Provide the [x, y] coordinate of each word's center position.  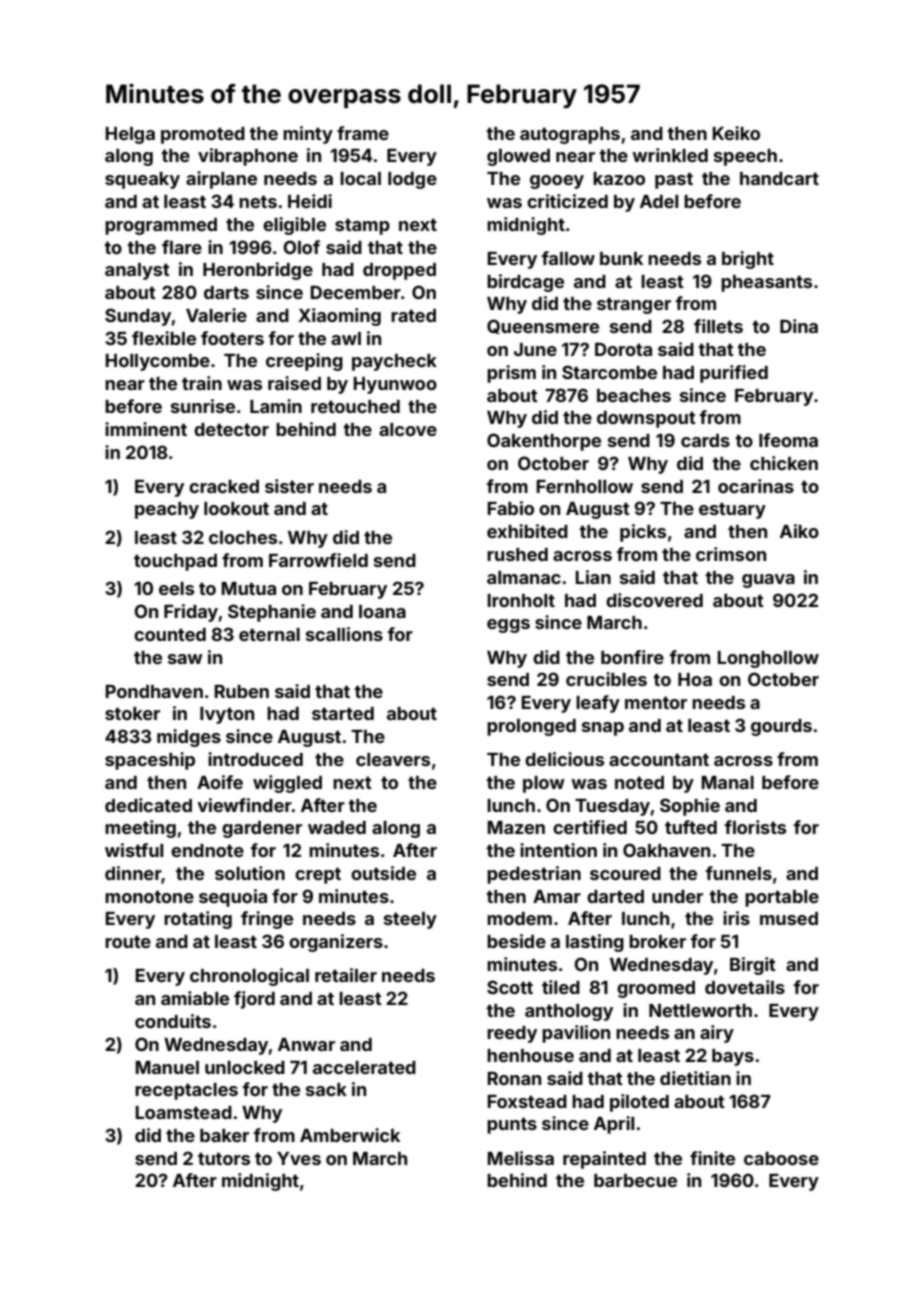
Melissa [521, 1158]
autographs [570, 135]
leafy [598, 704]
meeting [140, 829]
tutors [224, 1158]
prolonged [531, 727]
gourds [781, 727]
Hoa [695, 679]
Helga [130, 135]
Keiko [736, 133]
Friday [191, 613]
